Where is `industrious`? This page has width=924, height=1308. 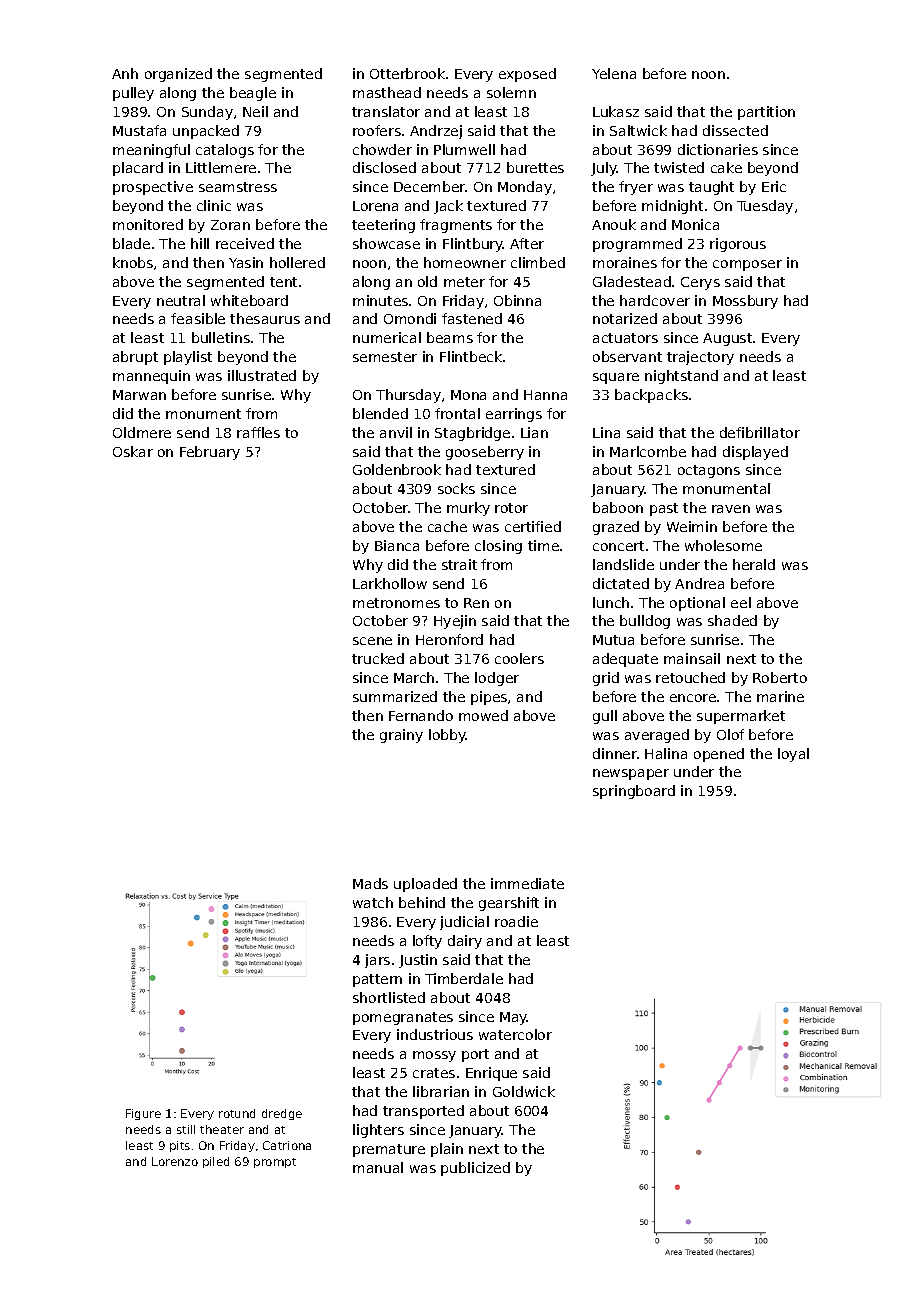
industrious is located at coordinates (435, 1034).
